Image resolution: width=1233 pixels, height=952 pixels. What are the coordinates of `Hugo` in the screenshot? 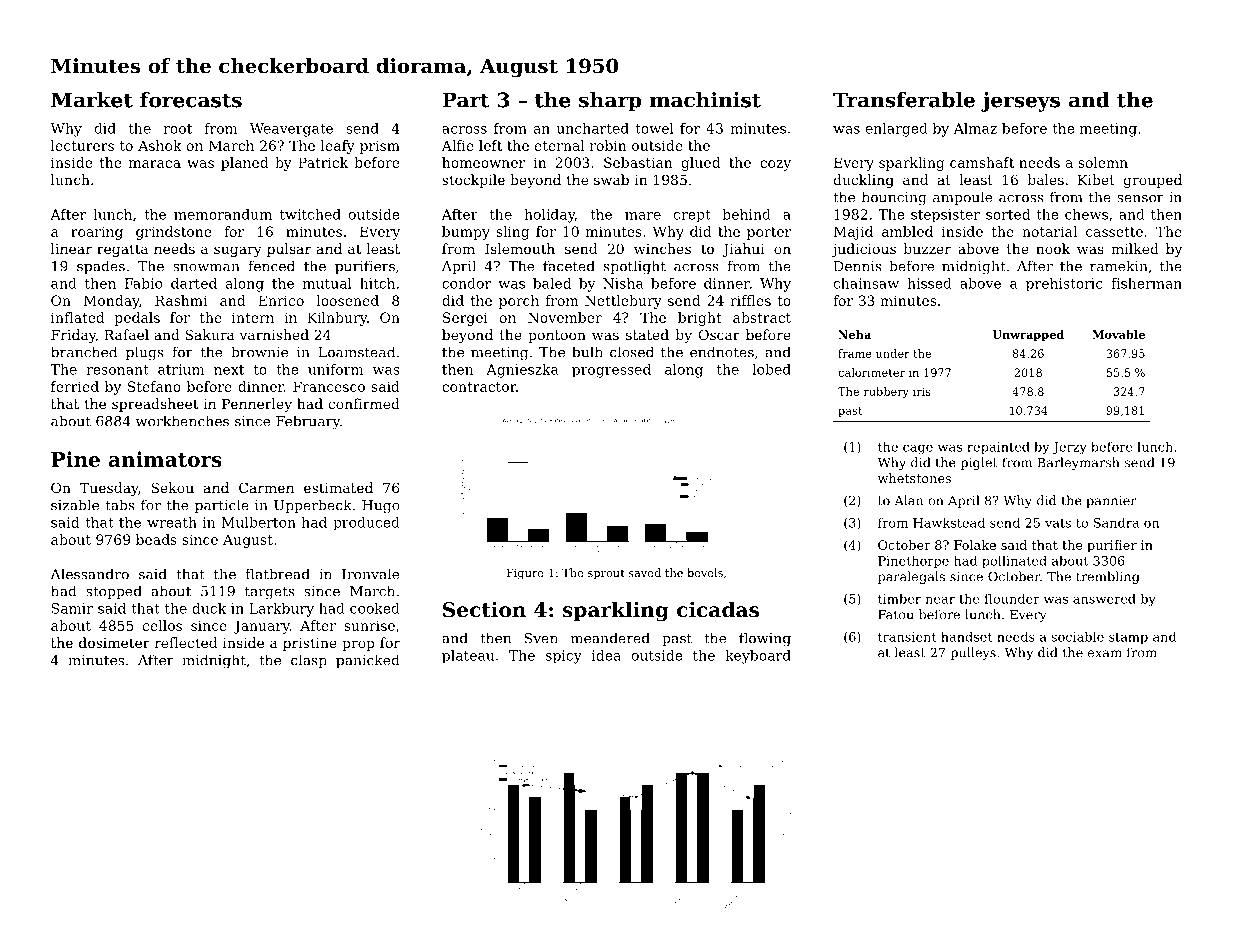 It's located at (381, 507).
